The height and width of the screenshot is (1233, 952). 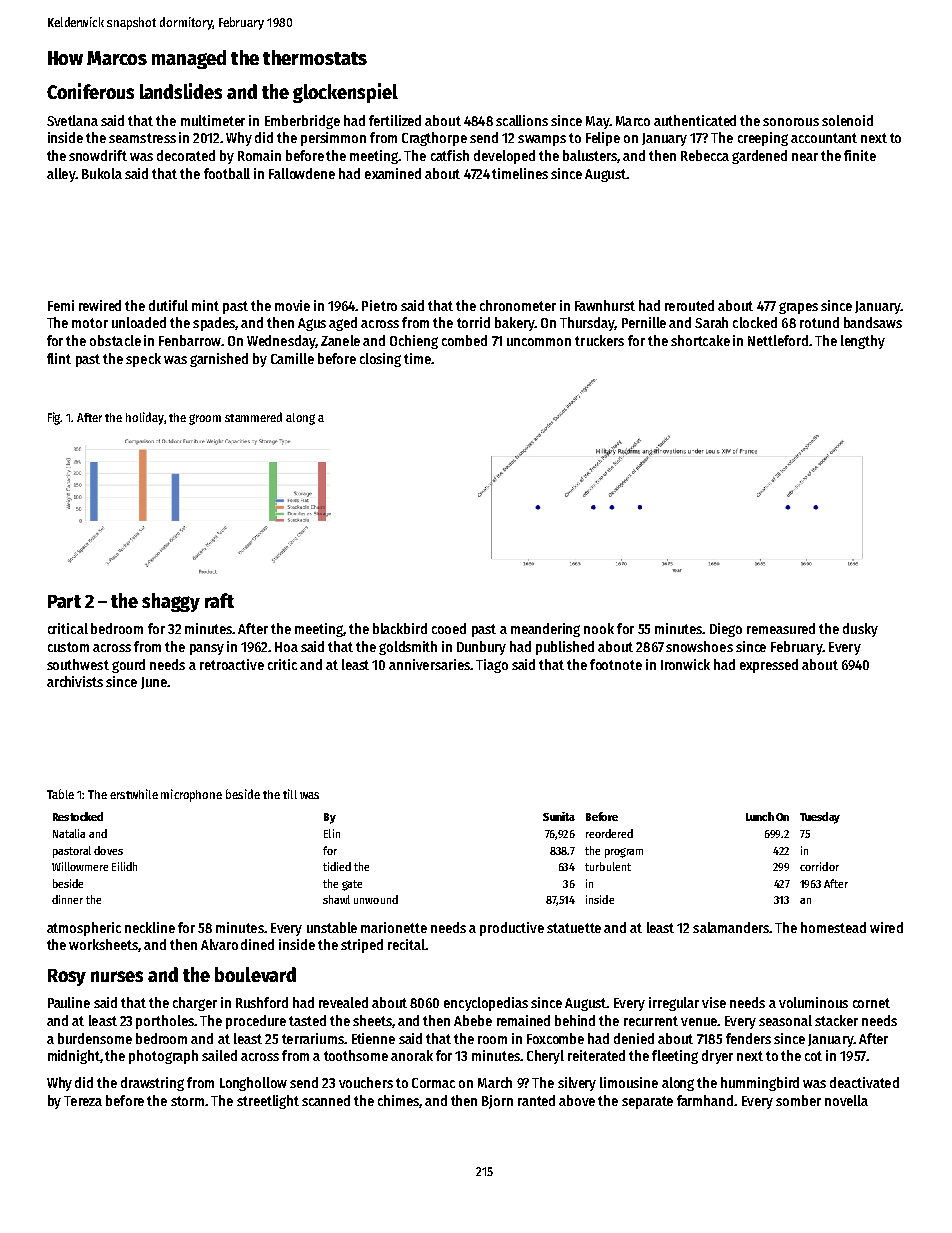 I want to click on Coniferous, so click(x=90, y=91).
